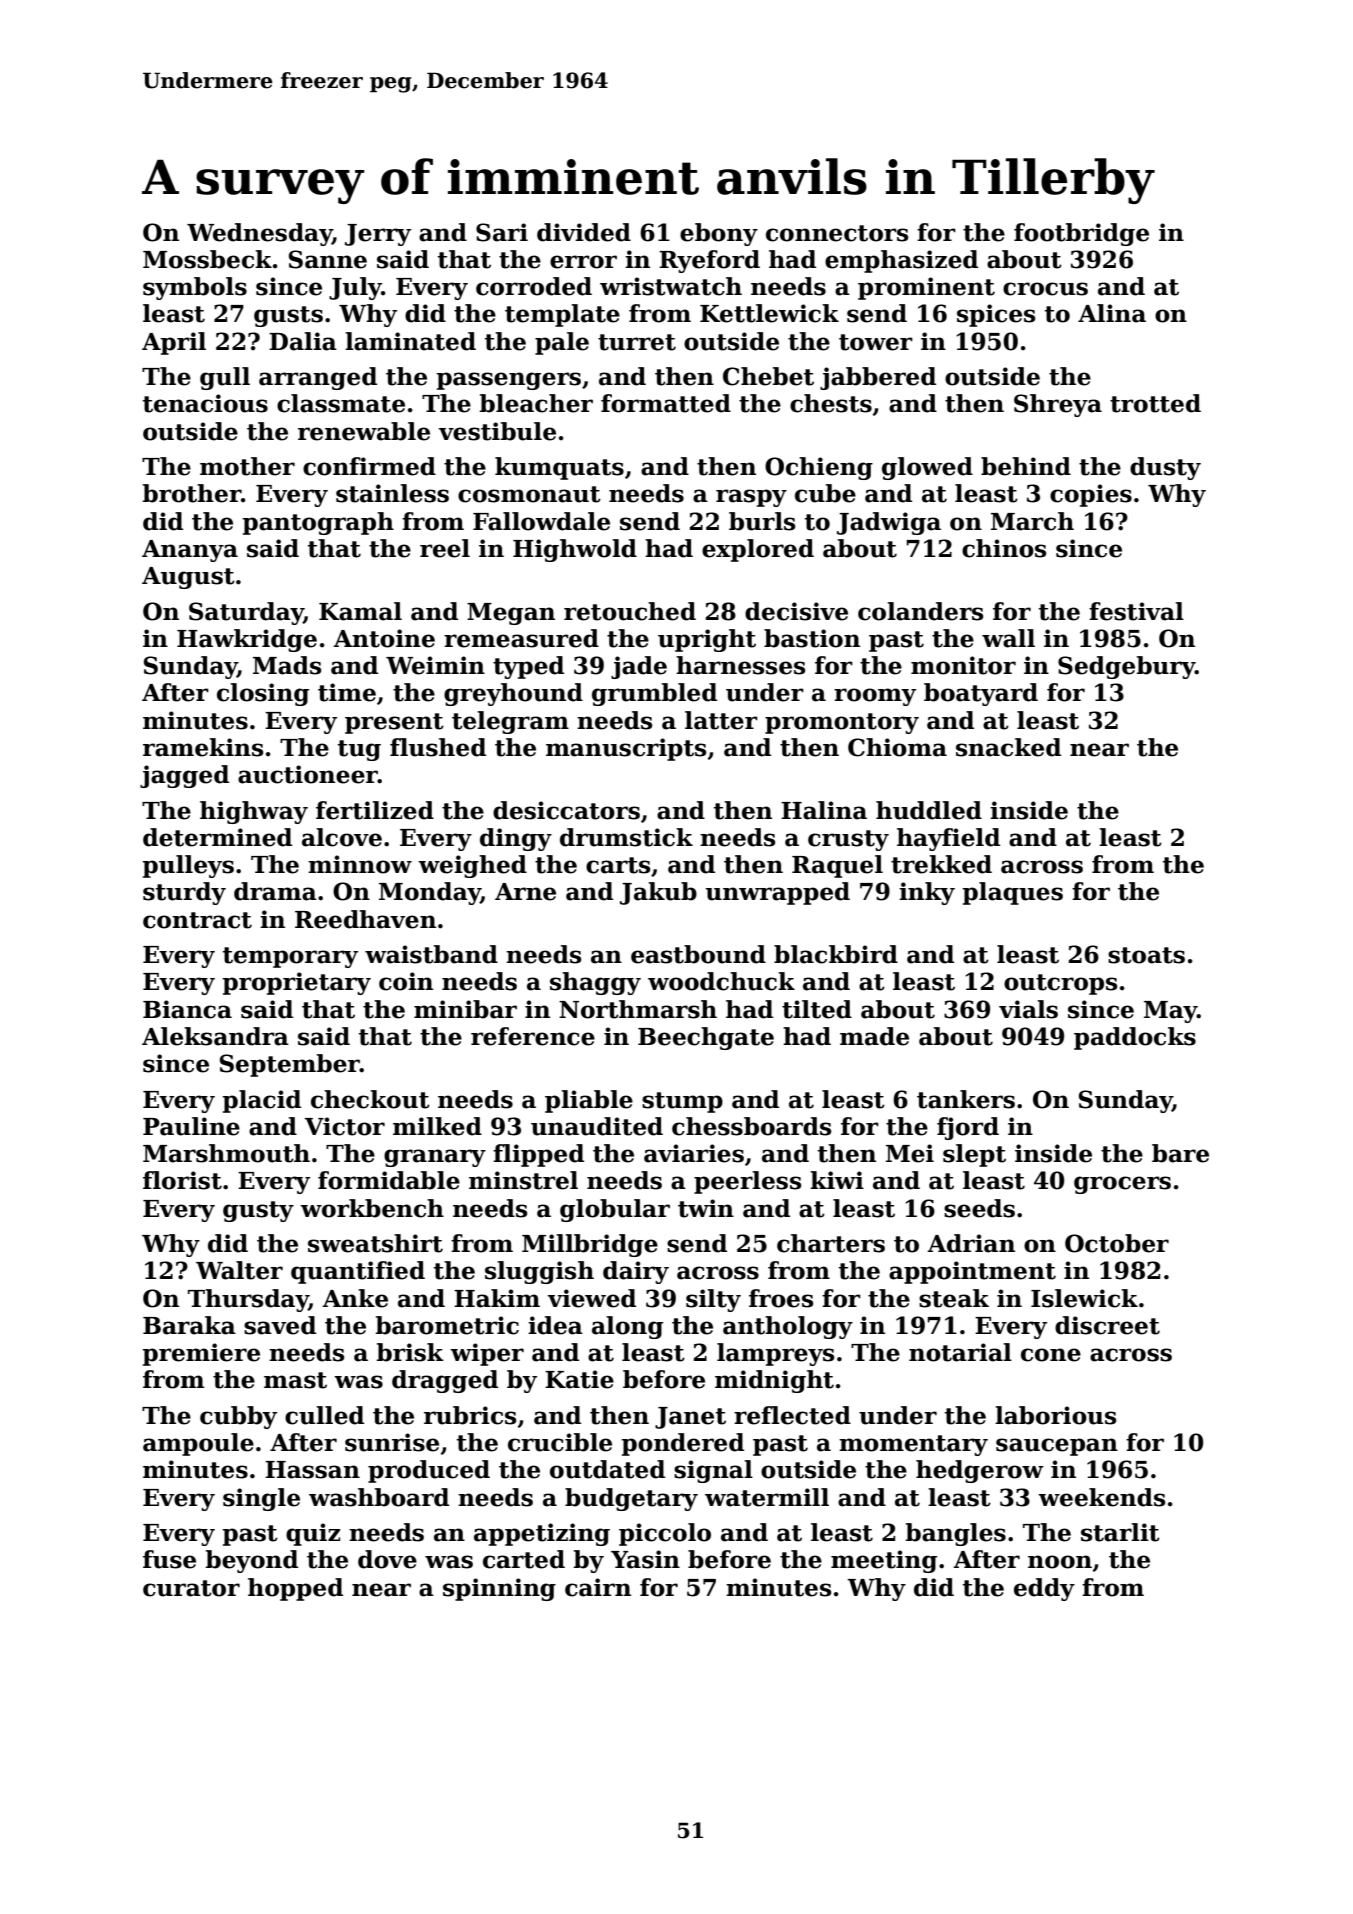 Image resolution: width=1353 pixels, height=1914 pixels. What do you see at coordinates (259, 234) in the image?
I see `Wednesday` at bounding box center [259, 234].
